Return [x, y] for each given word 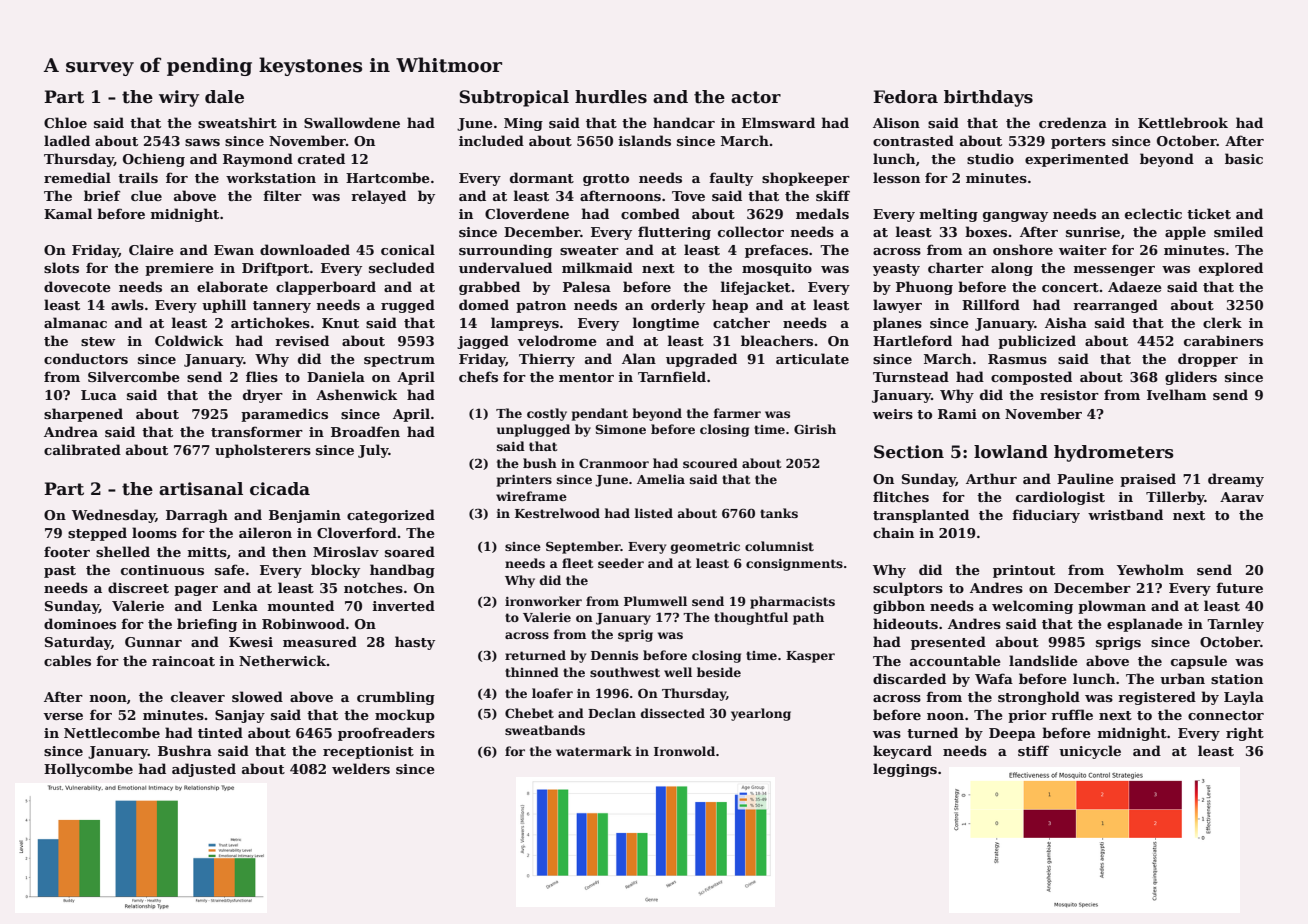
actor [756, 97]
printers [524, 481]
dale [224, 97]
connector [1226, 715]
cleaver [198, 696]
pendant [600, 414]
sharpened [83, 415]
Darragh [197, 516]
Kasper [810, 657]
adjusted [204, 770]
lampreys [525, 324]
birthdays [988, 98]
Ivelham [1177, 394]
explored [1231, 269]
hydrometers [1114, 453]
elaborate [232, 286]
